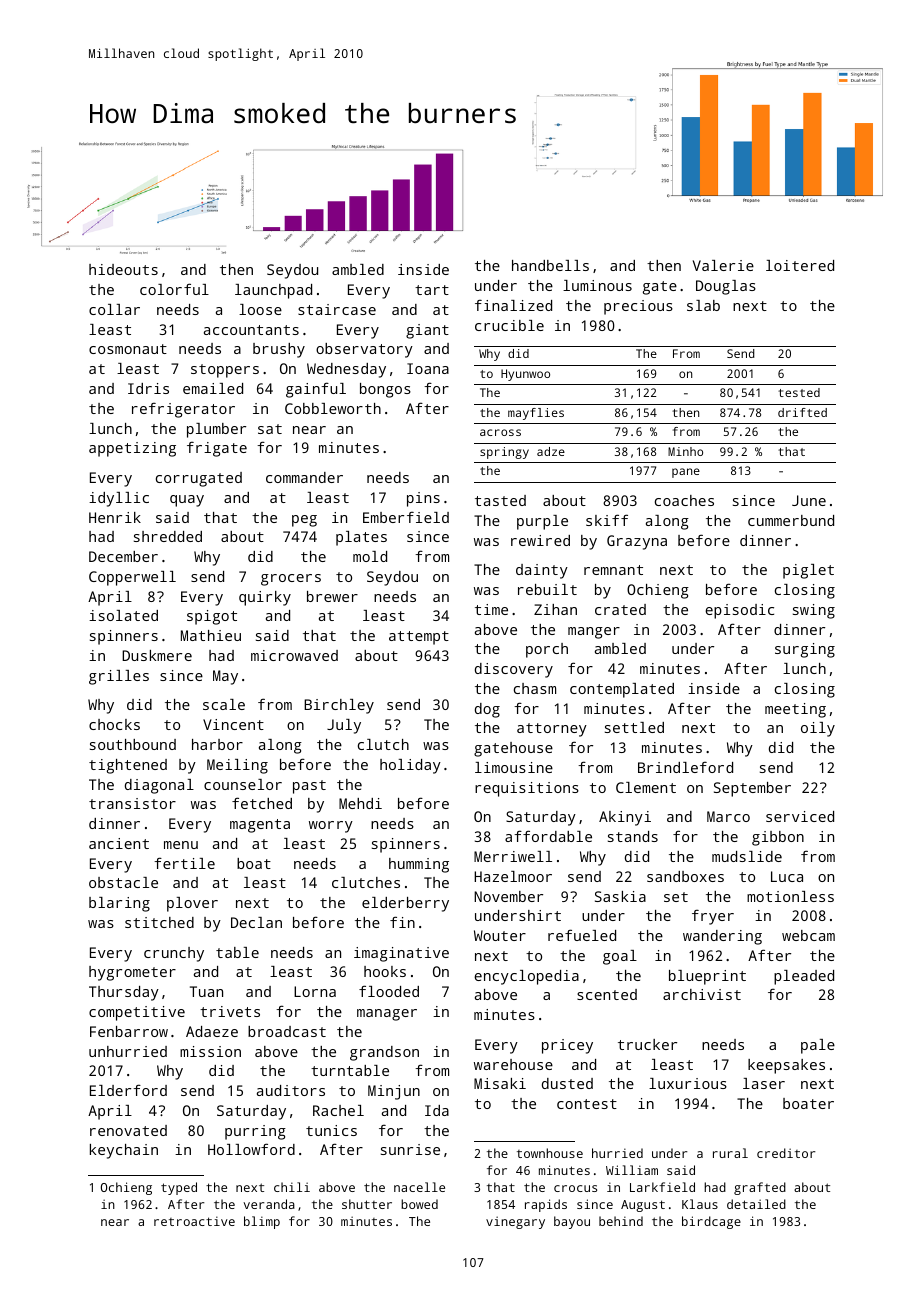 The width and height of the document is (924, 1308). What do you see at coordinates (123, 269) in the document?
I see `hideouts` at bounding box center [123, 269].
